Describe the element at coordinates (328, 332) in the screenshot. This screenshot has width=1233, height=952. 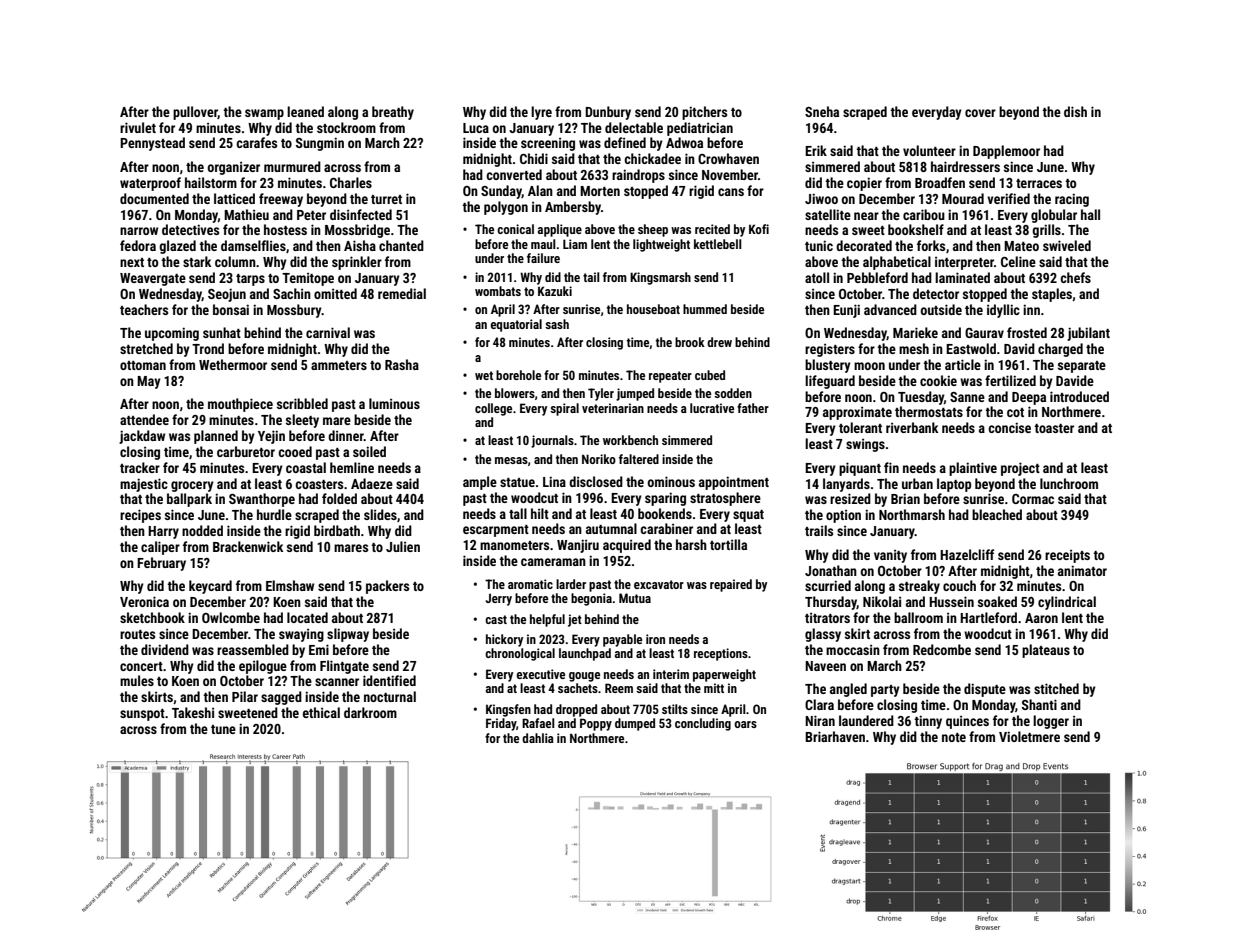
I see `carnival` at that location.
